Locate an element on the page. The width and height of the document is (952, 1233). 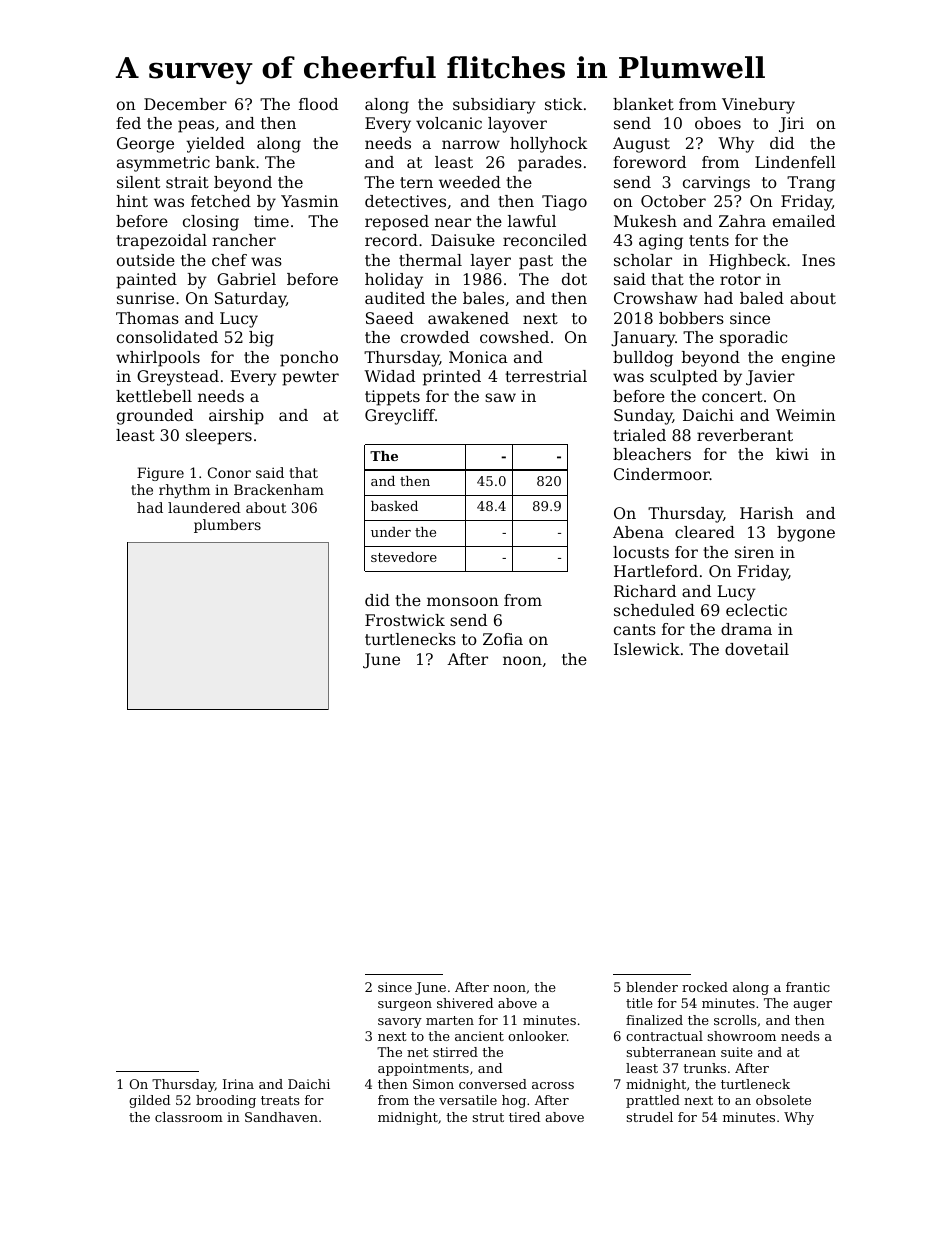
stirred is located at coordinates (455, 1052).
